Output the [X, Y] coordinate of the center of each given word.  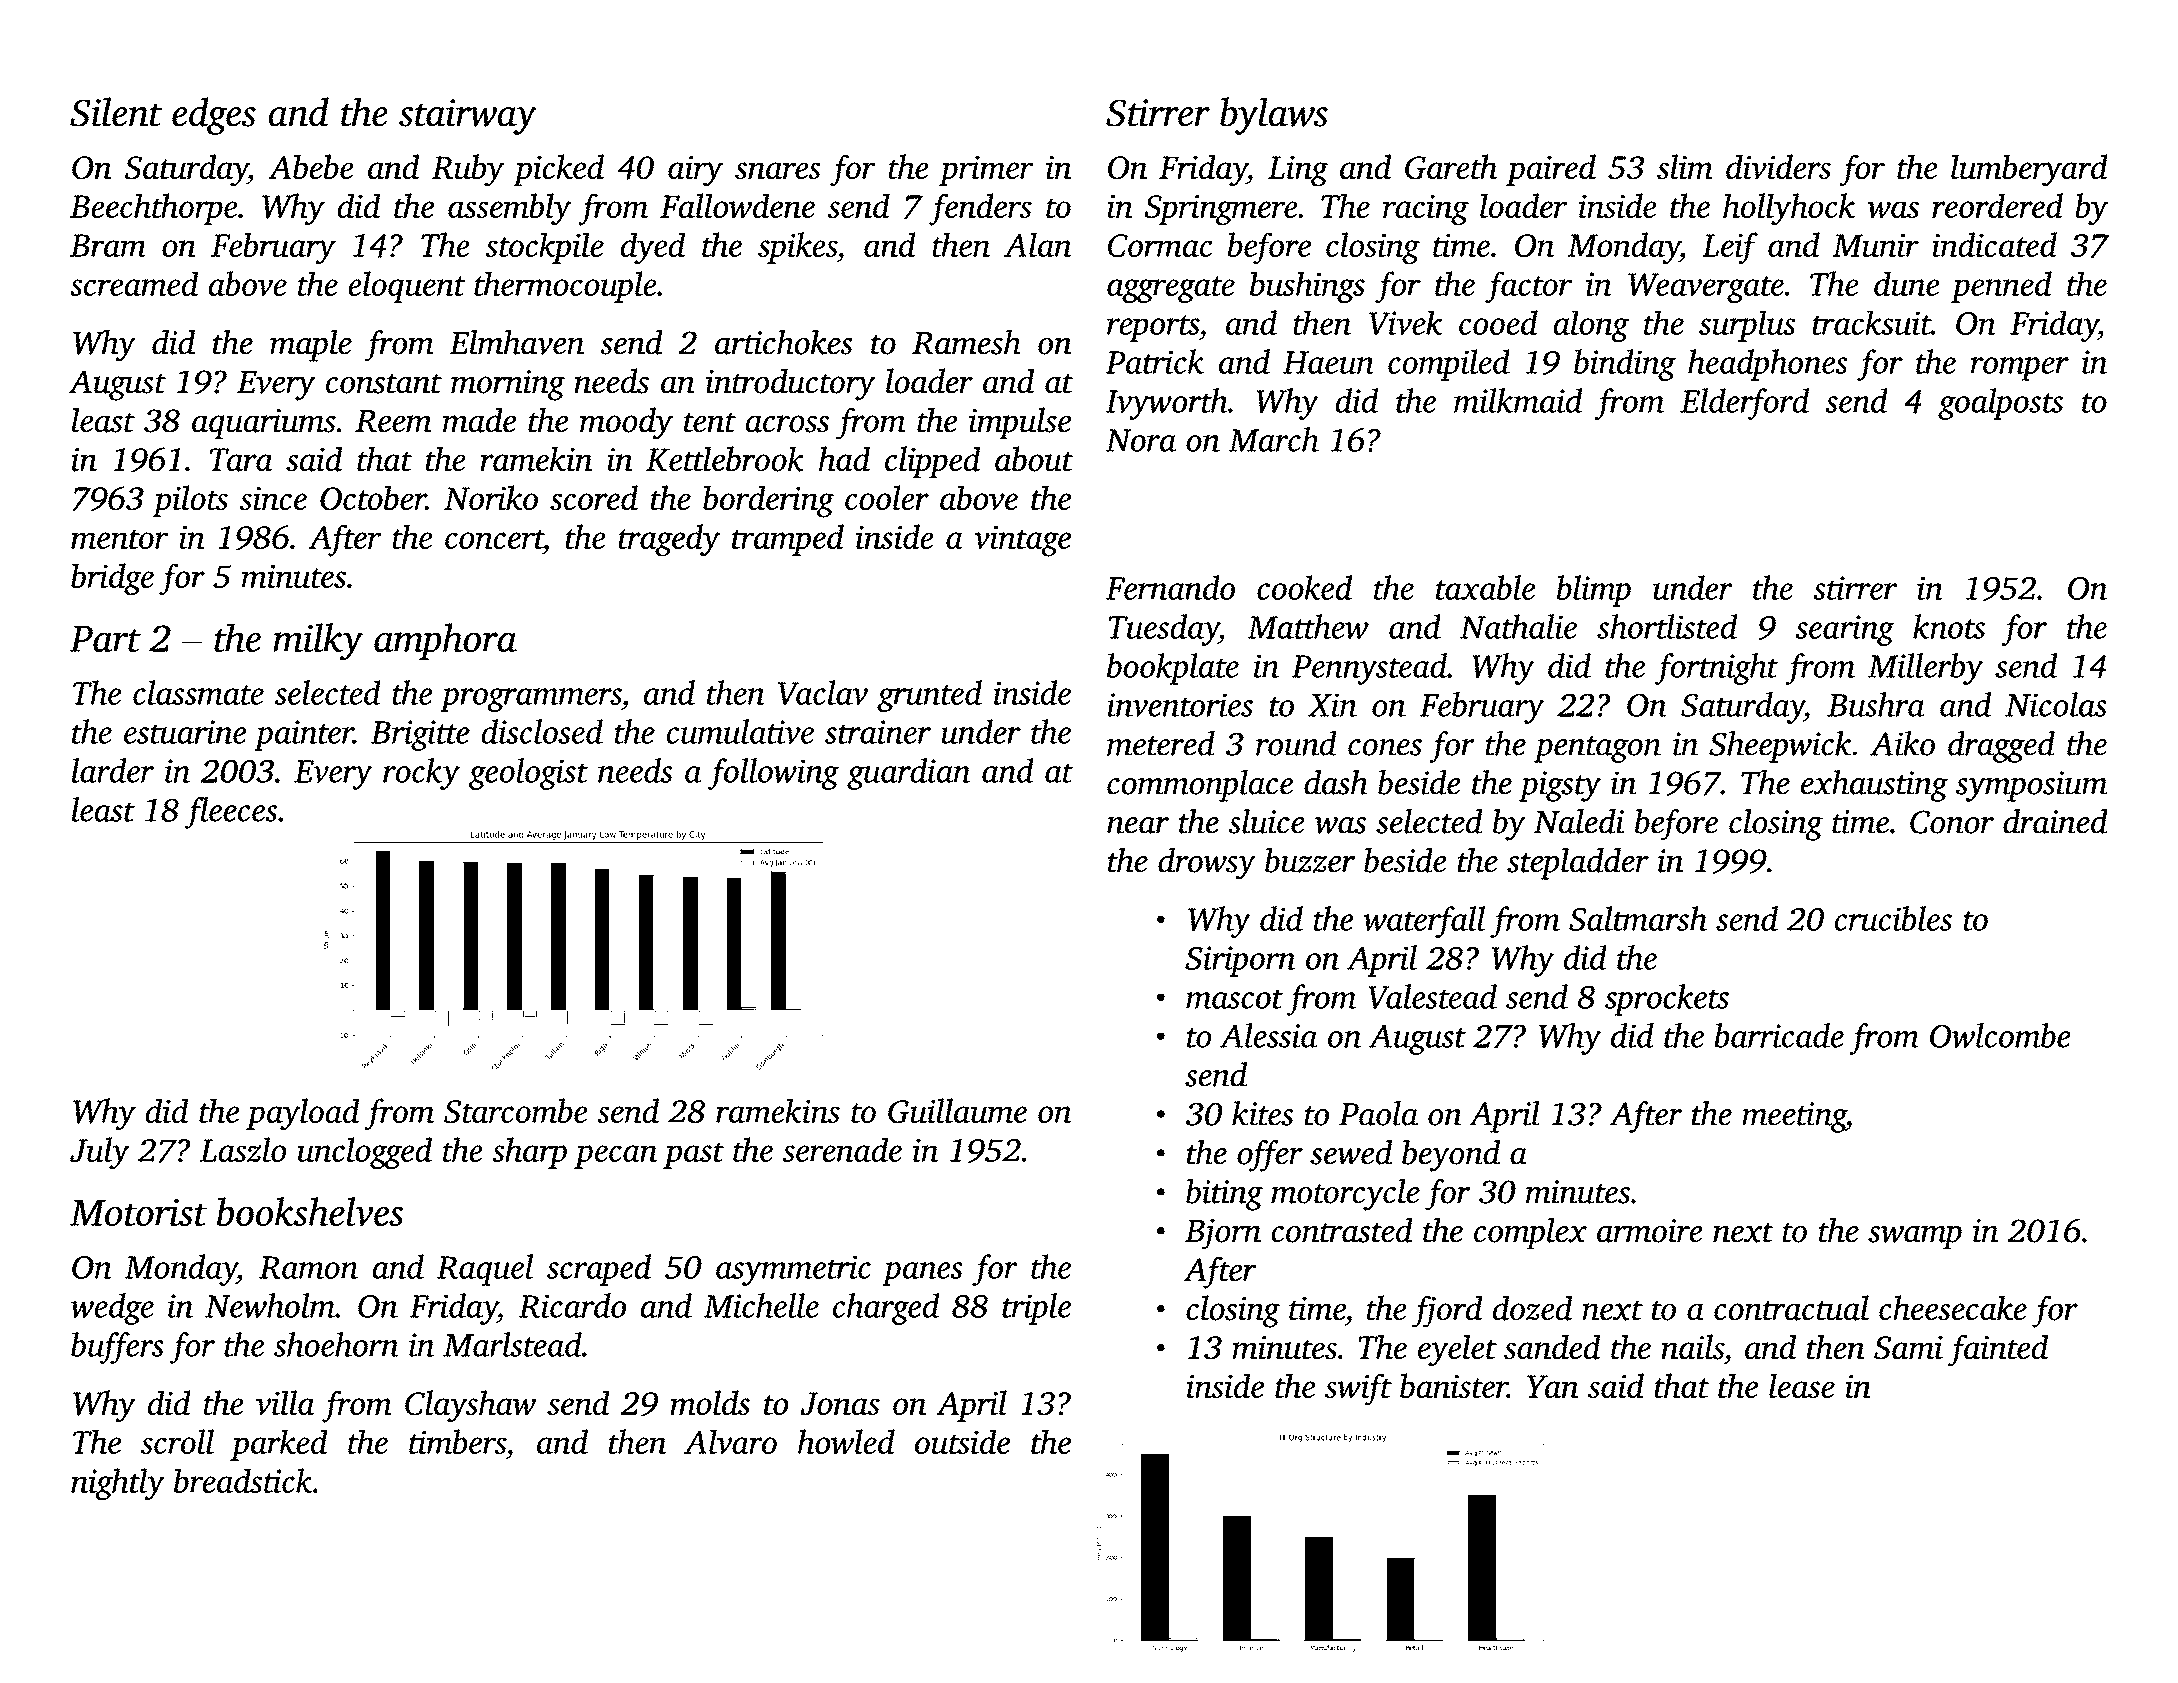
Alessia [1269, 1035]
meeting [1794, 1117]
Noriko [491, 497]
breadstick [243, 1480]
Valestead [1432, 996]
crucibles [1893, 918]
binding [1625, 365]
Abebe [310, 166]
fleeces [230, 813]
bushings [1307, 287]
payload [302, 1114]
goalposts [2000, 404]
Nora [1141, 440]
